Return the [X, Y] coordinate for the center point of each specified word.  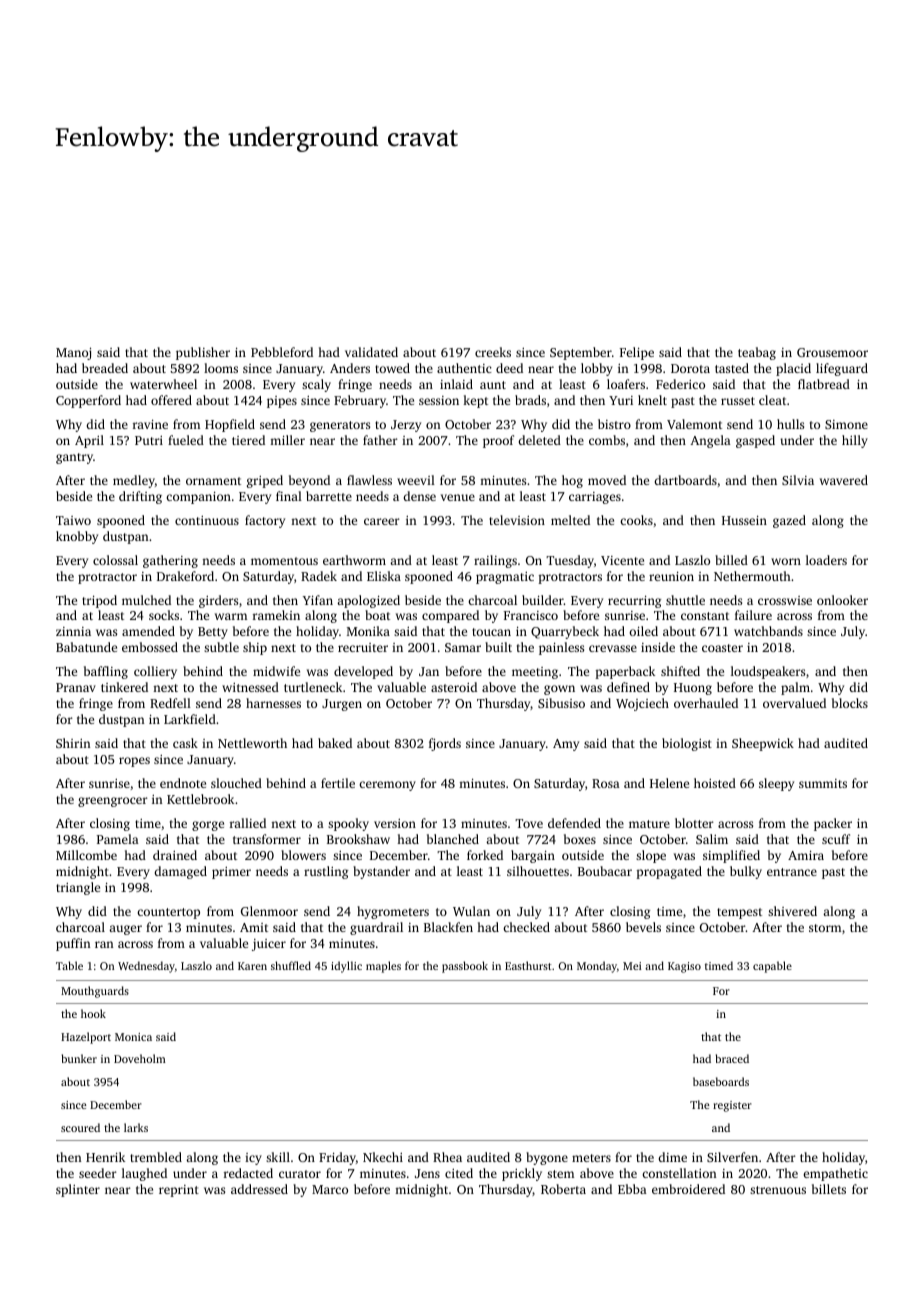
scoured [80, 1127]
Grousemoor [832, 352]
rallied [248, 823]
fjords [445, 744]
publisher [203, 353]
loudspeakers [768, 672]
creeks [493, 352]
